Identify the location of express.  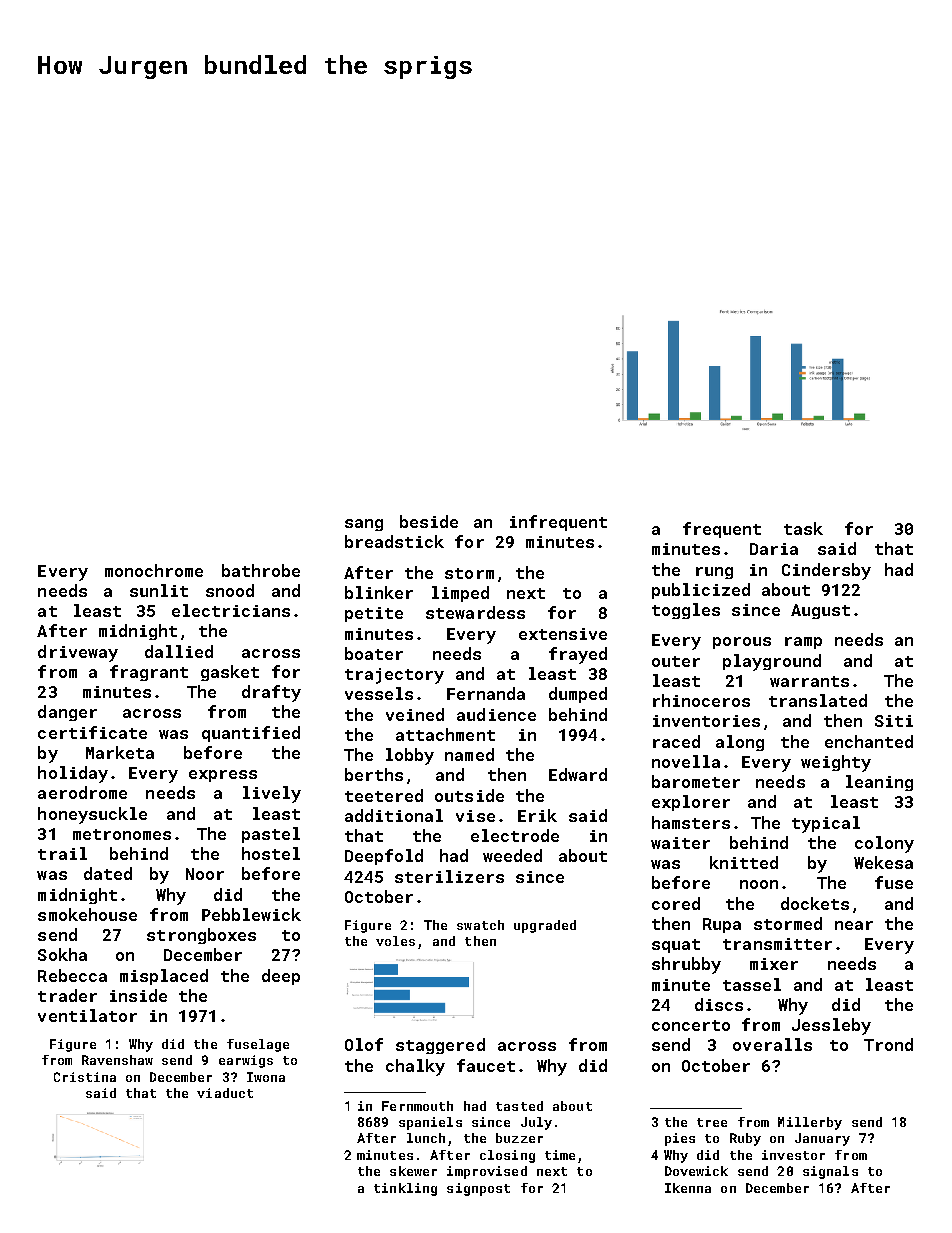
(223, 776).
